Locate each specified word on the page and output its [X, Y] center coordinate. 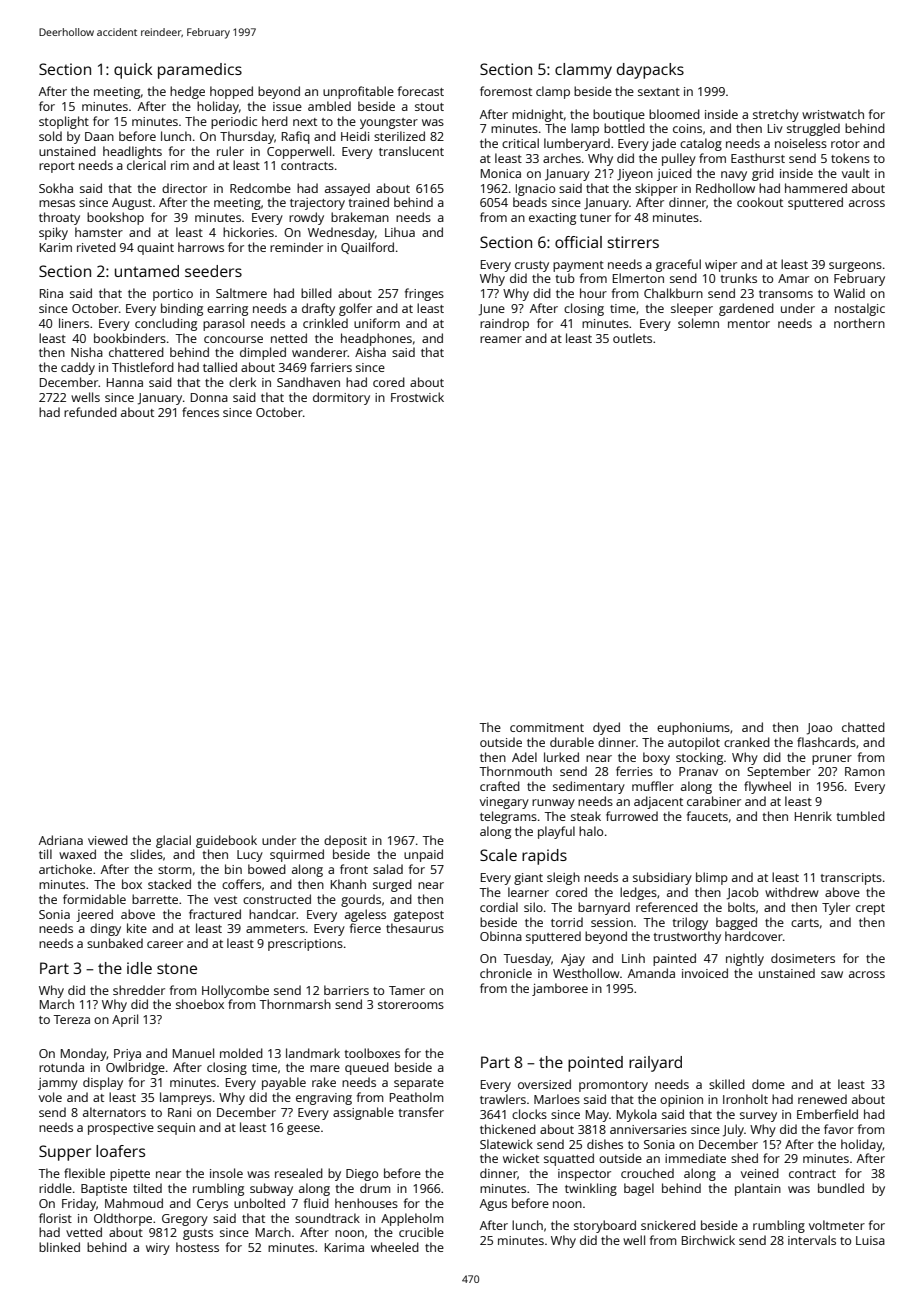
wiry [158, 1249]
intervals [812, 1240]
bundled [841, 1188]
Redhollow [725, 188]
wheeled [395, 1247]
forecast [421, 91]
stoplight [64, 122]
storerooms [411, 1005]
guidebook [226, 841]
